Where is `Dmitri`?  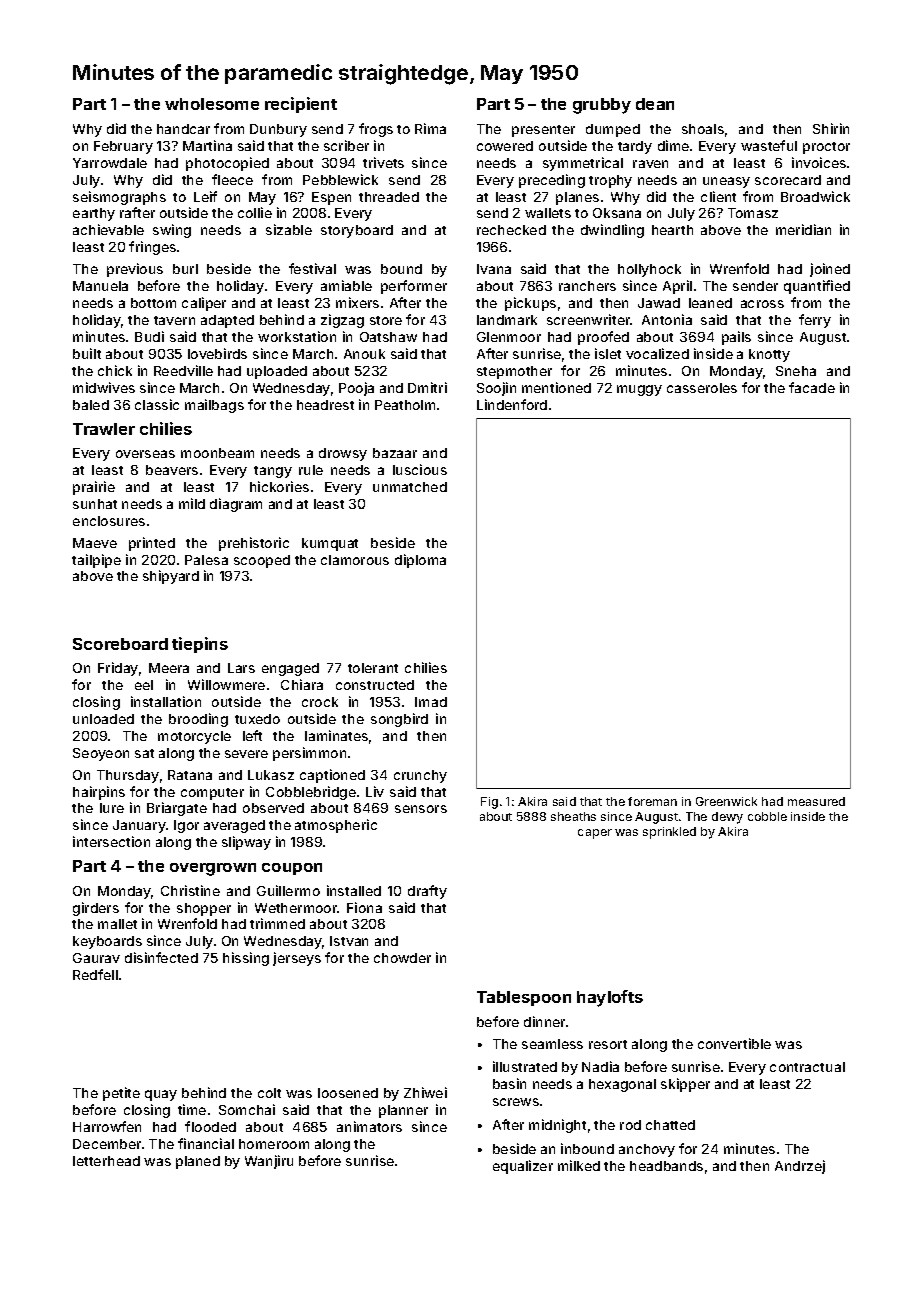 Dmitri is located at coordinates (427, 387).
